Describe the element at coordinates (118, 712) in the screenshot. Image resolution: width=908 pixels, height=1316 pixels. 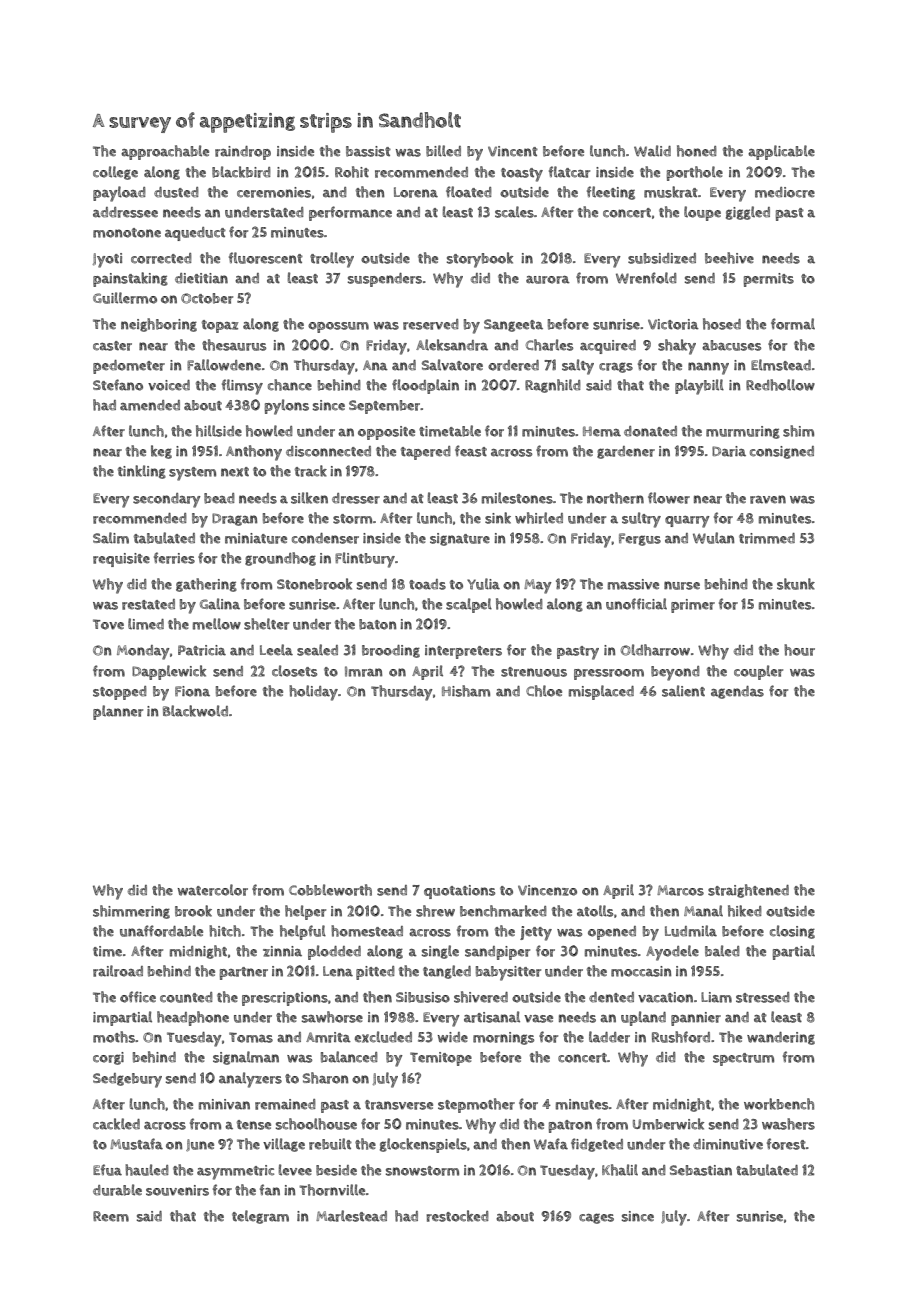
I see `planner` at that location.
